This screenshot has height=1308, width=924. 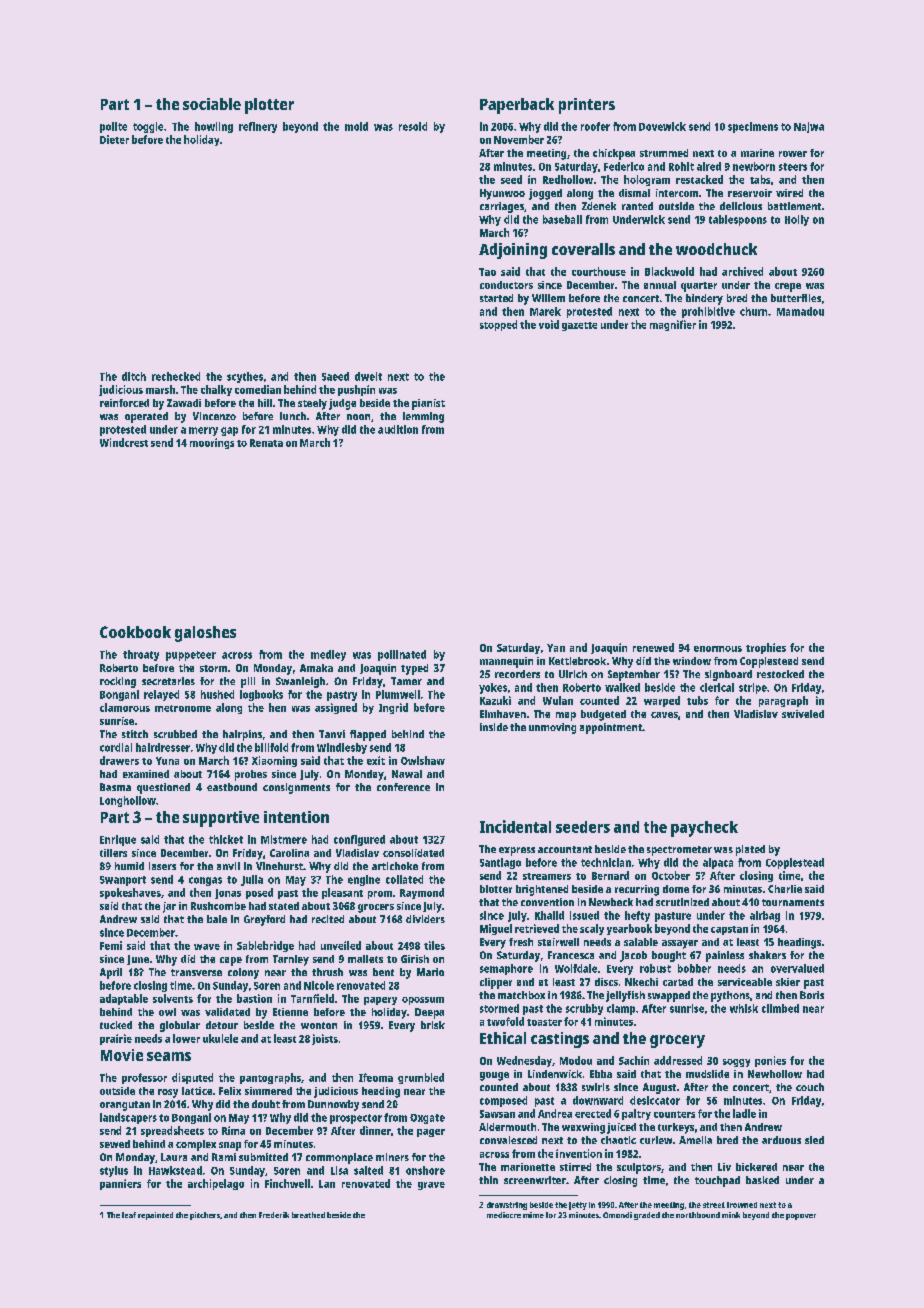 What do you see at coordinates (258, 127) in the screenshot?
I see `refinery` at bounding box center [258, 127].
